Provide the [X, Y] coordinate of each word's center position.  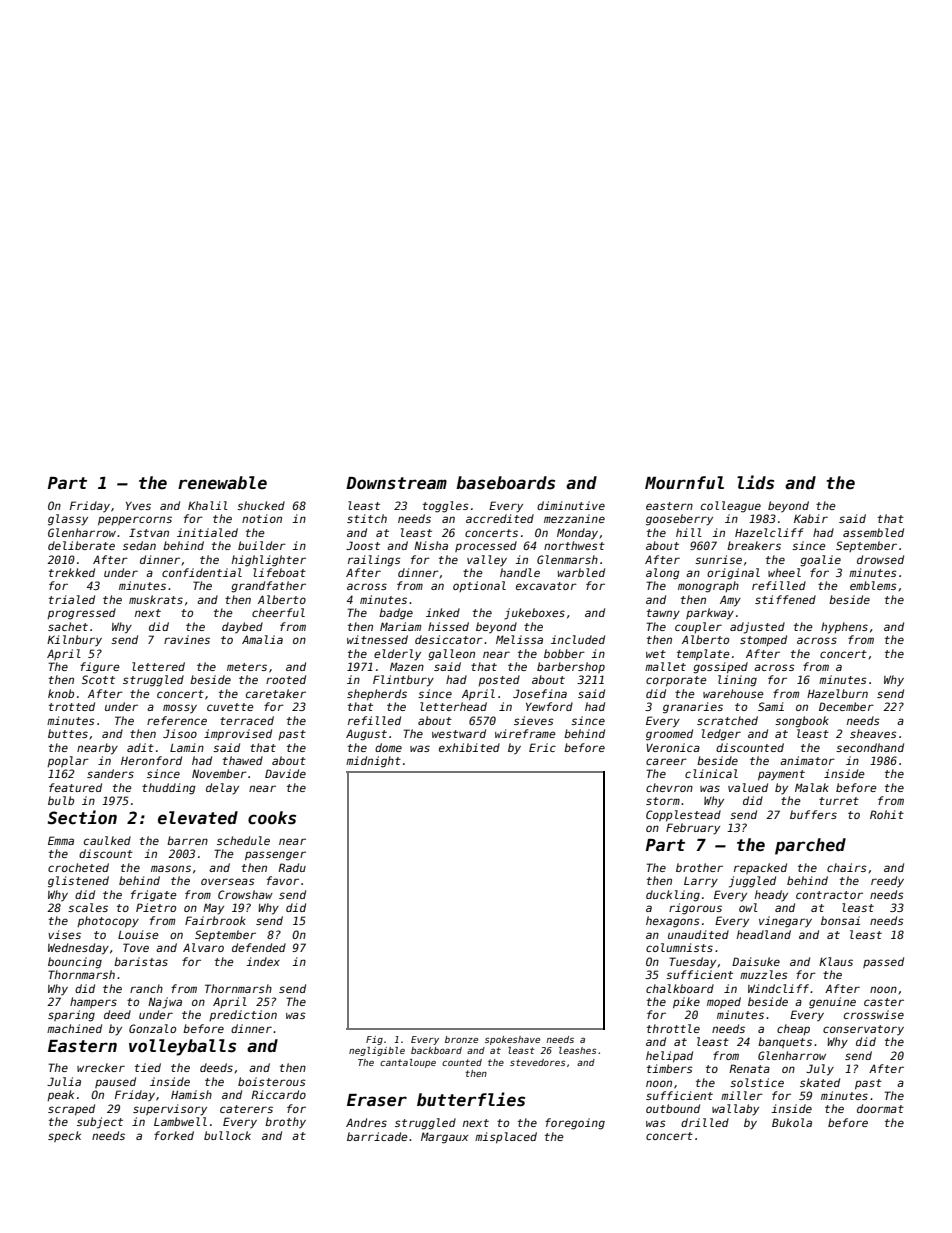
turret [839, 801]
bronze [461, 1039]
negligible [377, 1051]
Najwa [165, 1003]
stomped [763, 640]
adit [140, 747]
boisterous [272, 1081]
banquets [785, 1042]
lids [755, 482]
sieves [534, 720]
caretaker [276, 693]
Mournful [684, 483]
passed [883, 962]
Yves [138, 505]
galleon [451, 655]
